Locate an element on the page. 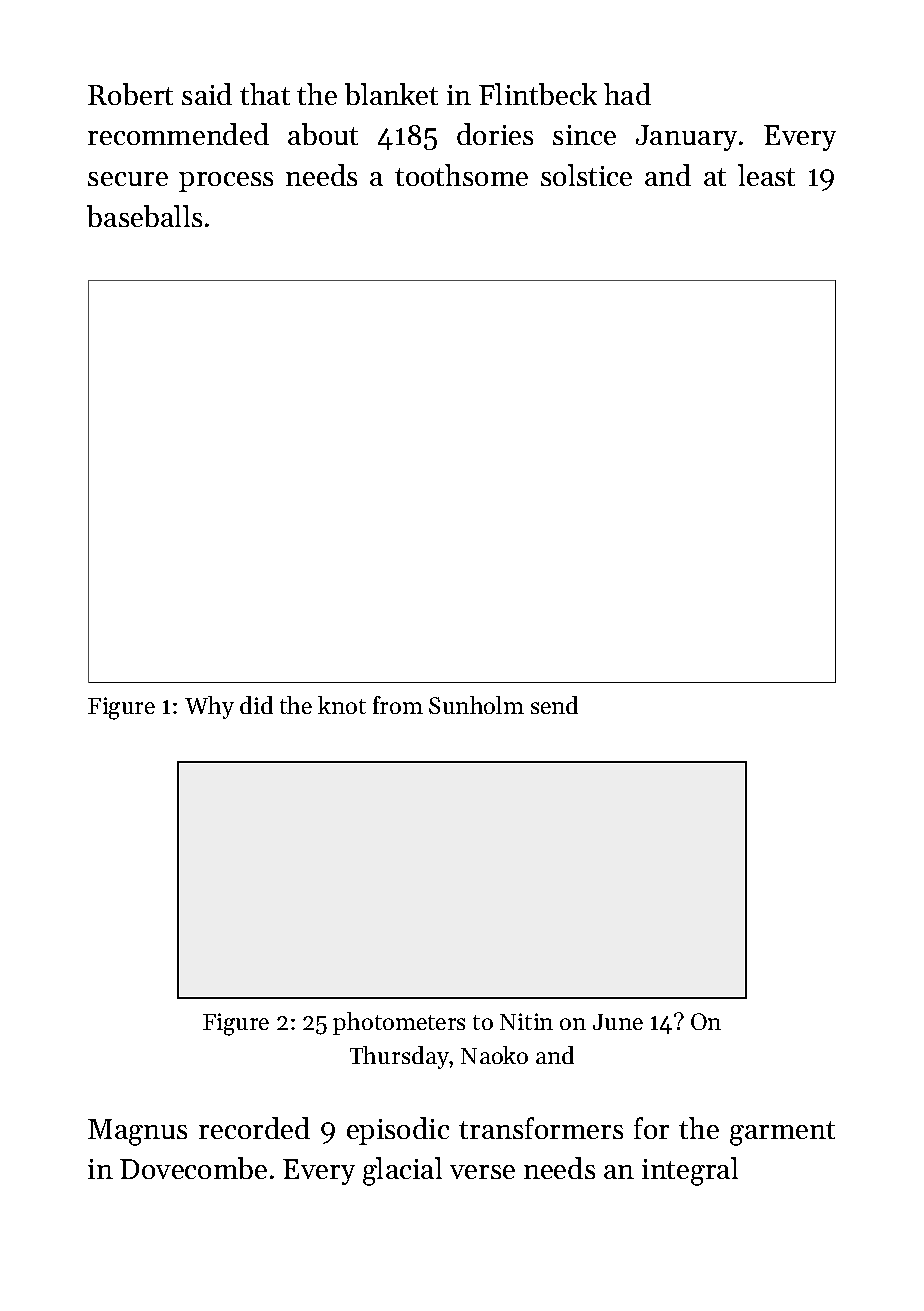 This page has height=1311, width=924. did is located at coordinates (256, 705).
